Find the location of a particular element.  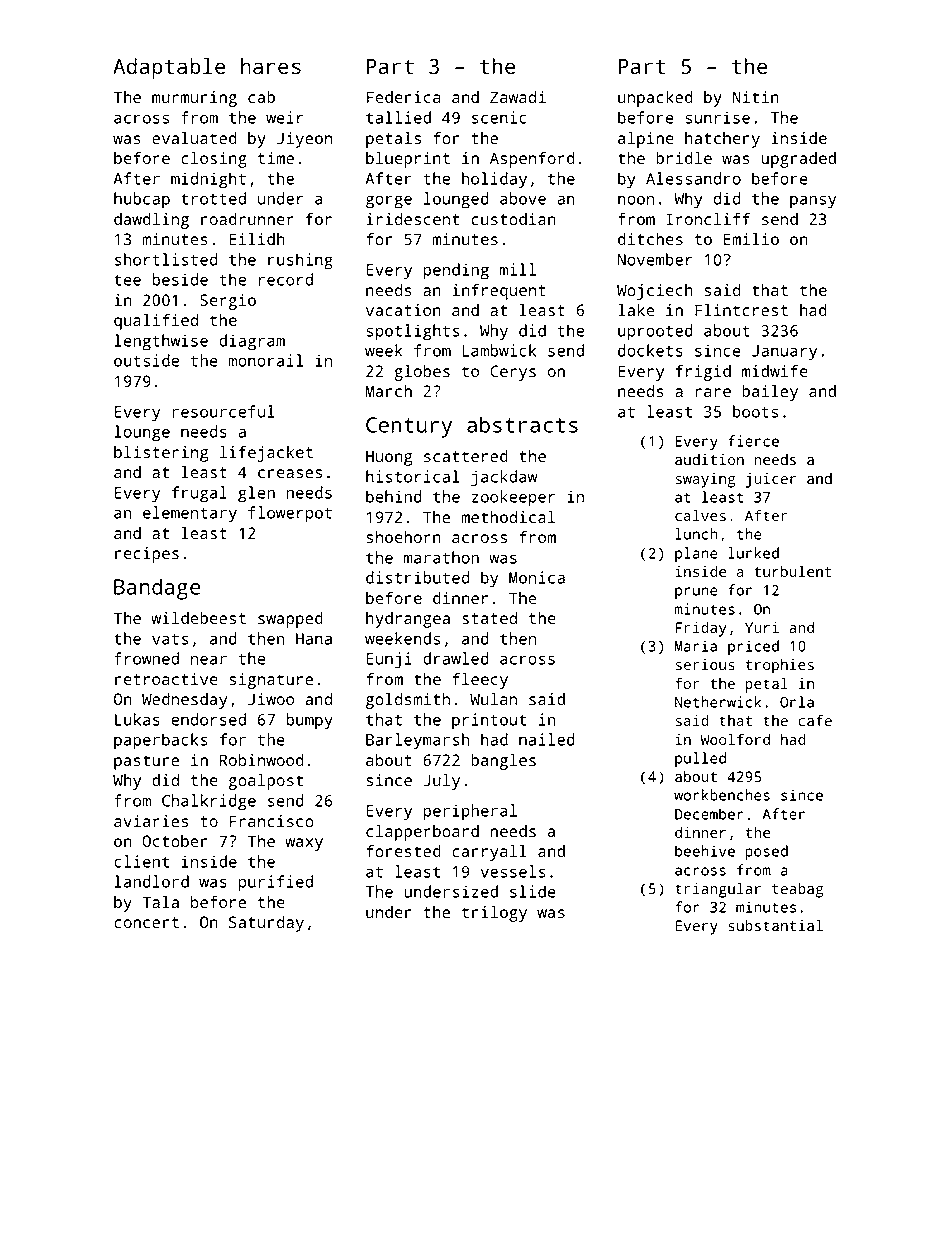

Federica is located at coordinates (403, 97).
